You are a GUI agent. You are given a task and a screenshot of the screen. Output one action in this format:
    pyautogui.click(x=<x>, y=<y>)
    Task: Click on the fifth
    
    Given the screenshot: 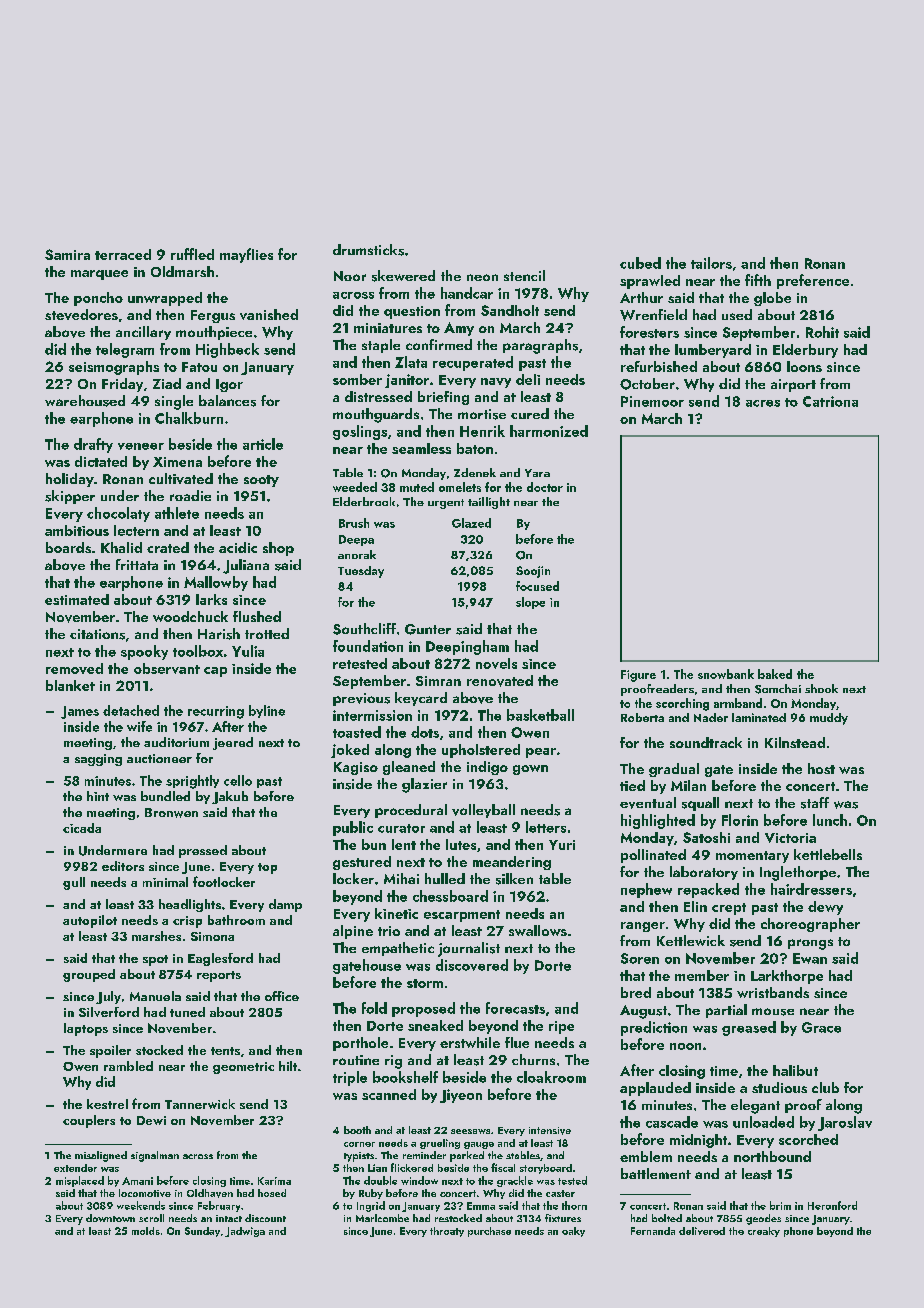 What is the action you would take?
    pyautogui.click(x=758, y=280)
